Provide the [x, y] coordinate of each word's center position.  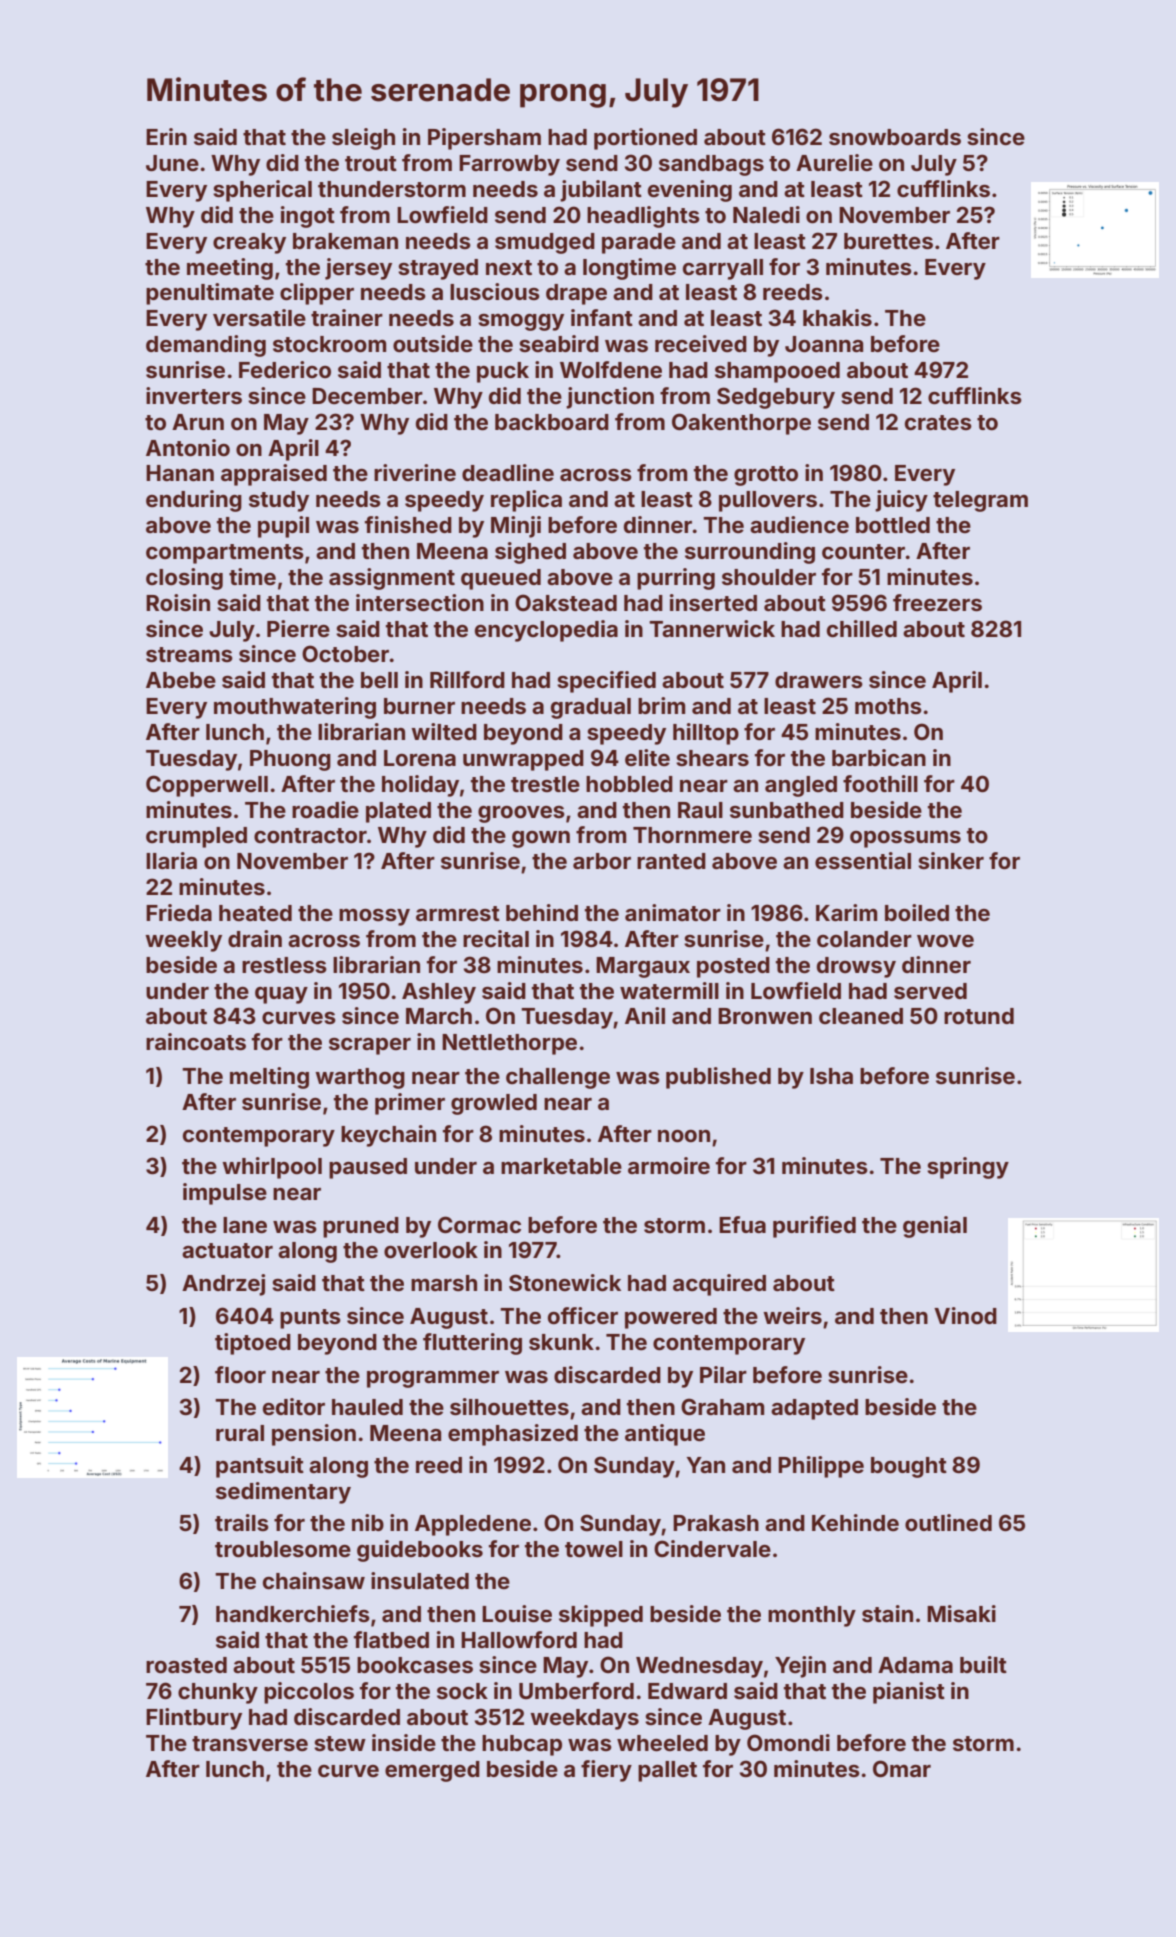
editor [294, 1406]
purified [814, 1227]
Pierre [298, 628]
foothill [880, 784]
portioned [645, 139]
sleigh [363, 139]
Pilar [723, 1374]
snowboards [895, 137]
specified [606, 682]
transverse [250, 1743]
